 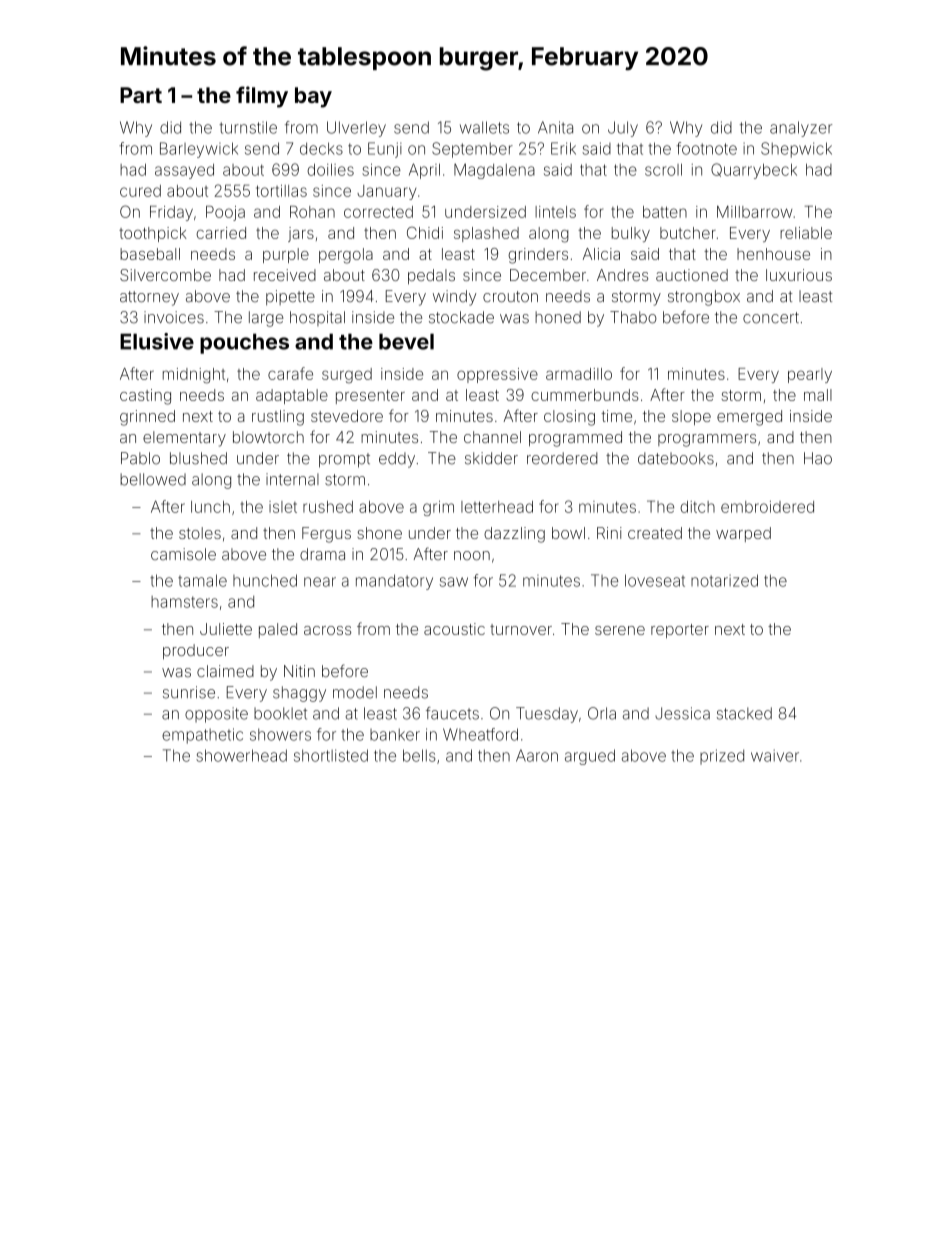 What do you see at coordinates (563, 148) in the image?
I see `Erik` at bounding box center [563, 148].
